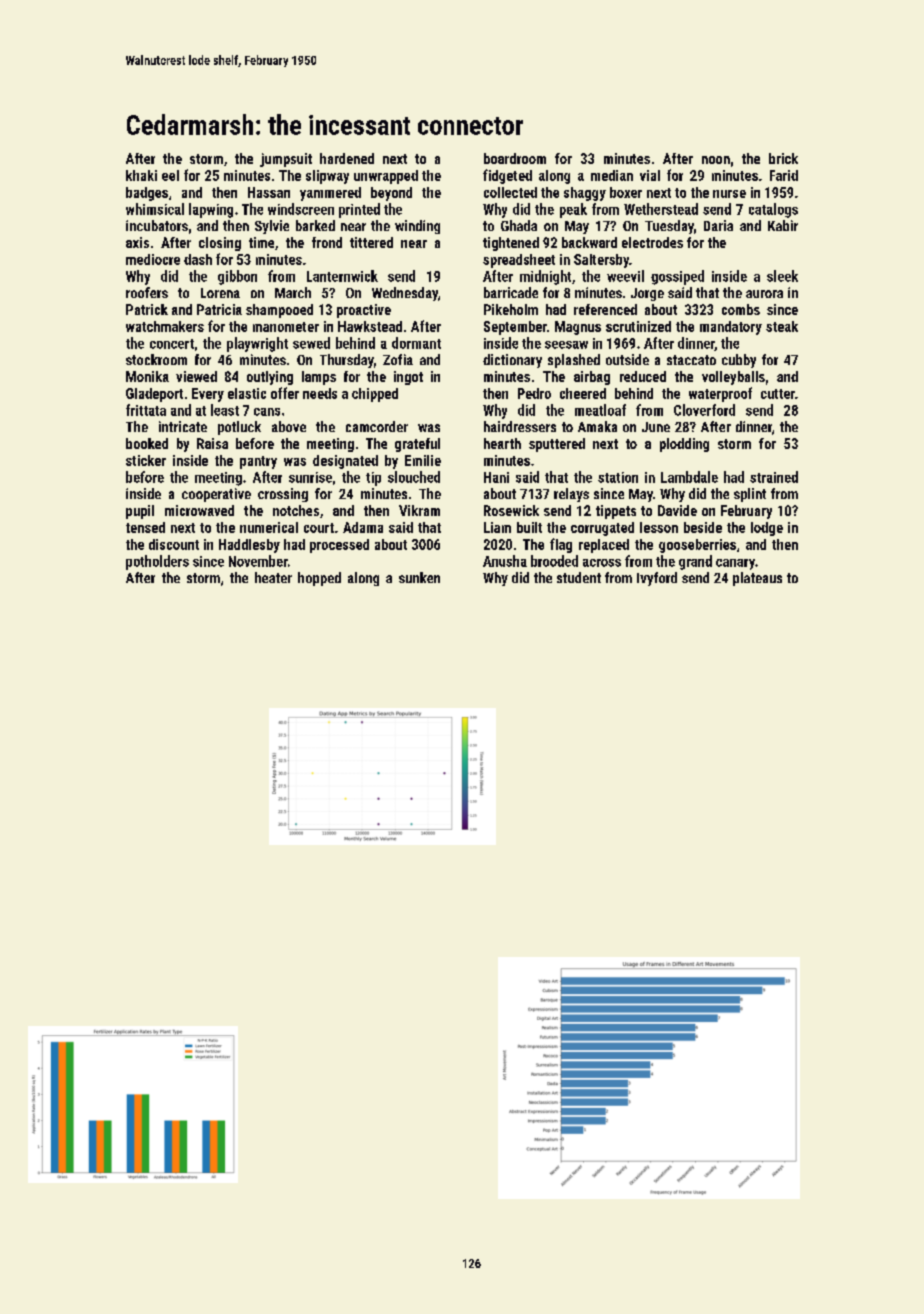 This screenshot has width=924, height=1314. What do you see at coordinates (612, 175) in the screenshot?
I see `median` at bounding box center [612, 175].
